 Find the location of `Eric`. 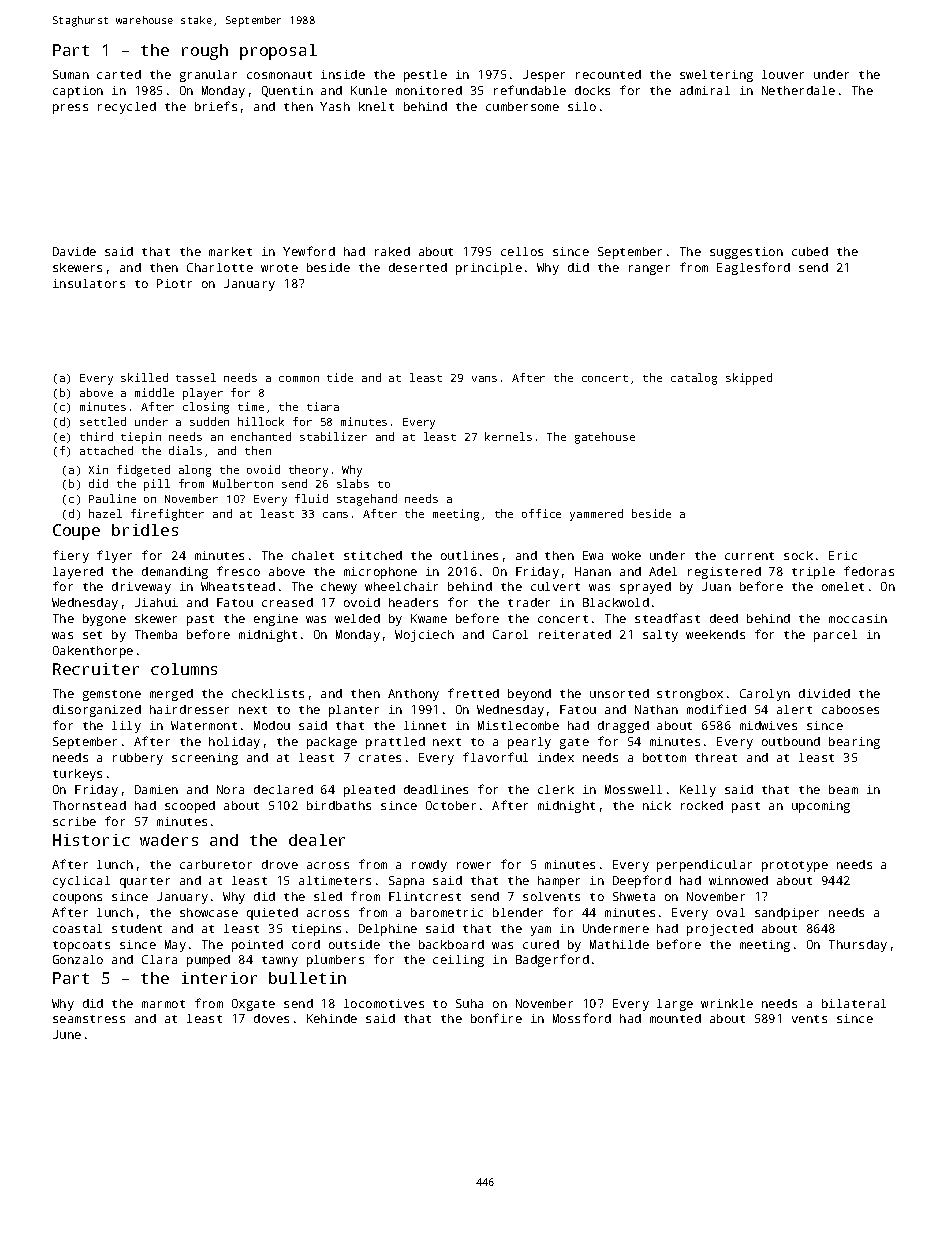

Eric is located at coordinates (843, 555).
